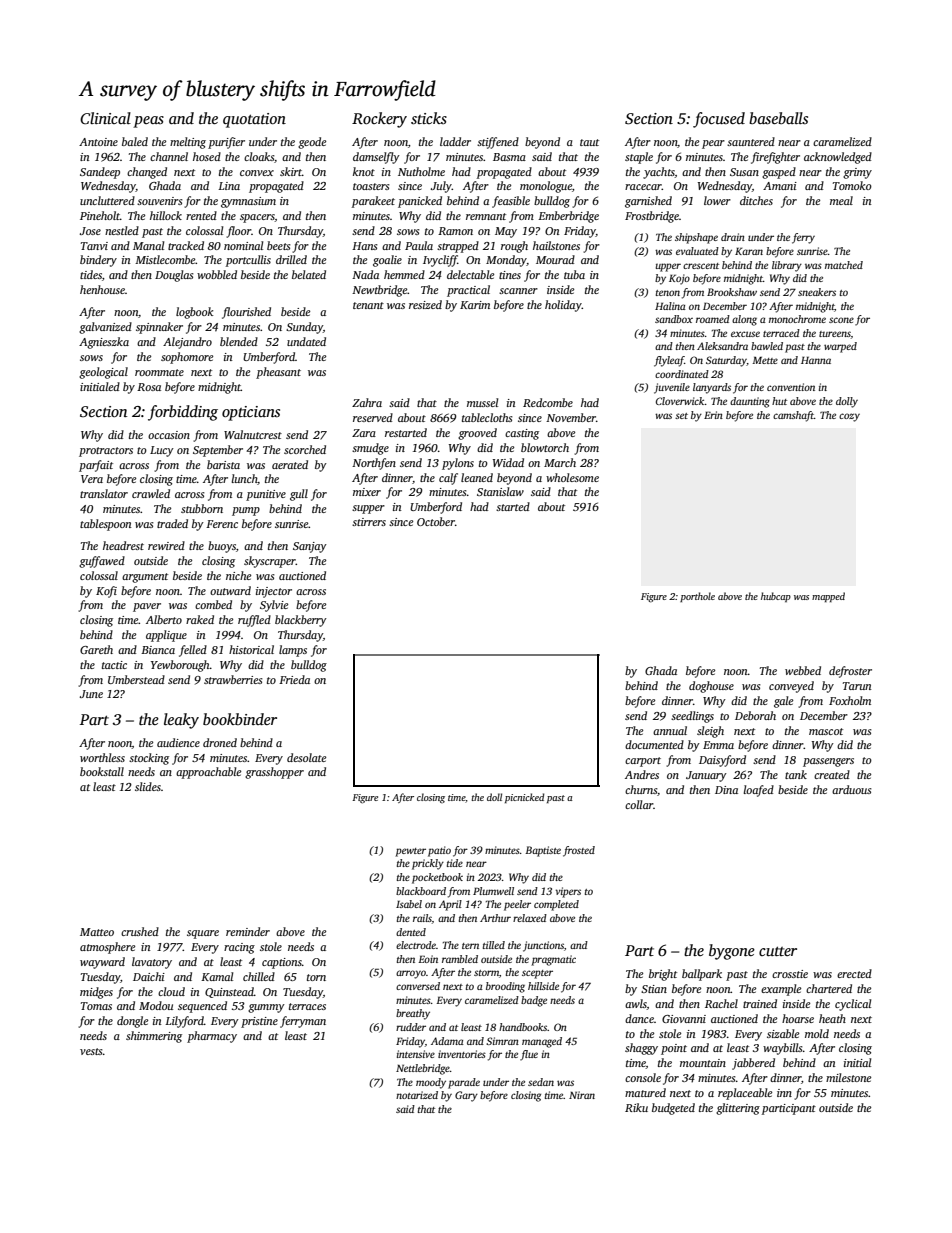 The image size is (952, 1233). What do you see at coordinates (669, 361) in the page?
I see `flyleaf` at bounding box center [669, 361].
